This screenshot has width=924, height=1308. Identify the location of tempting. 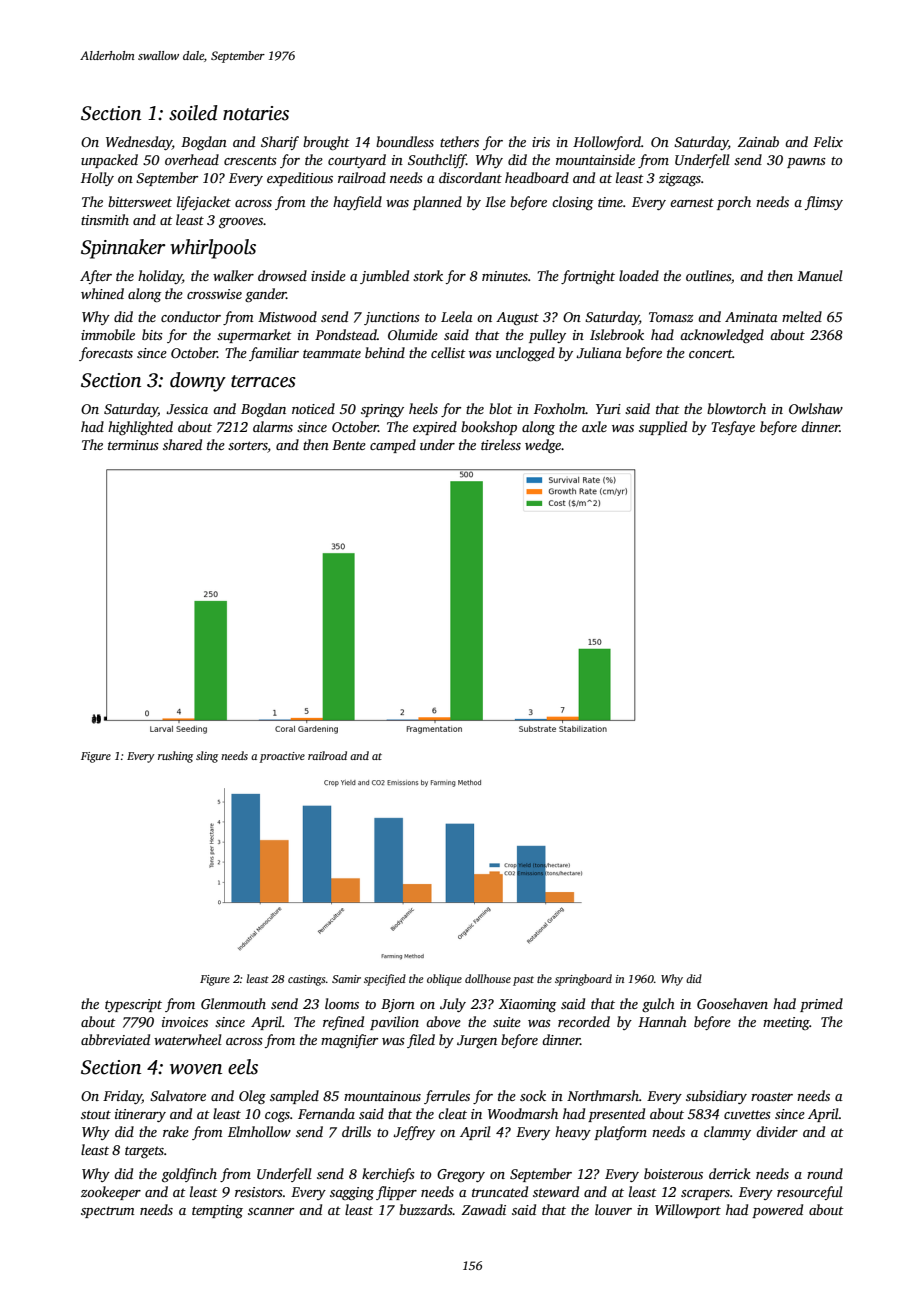
(217, 1211).
